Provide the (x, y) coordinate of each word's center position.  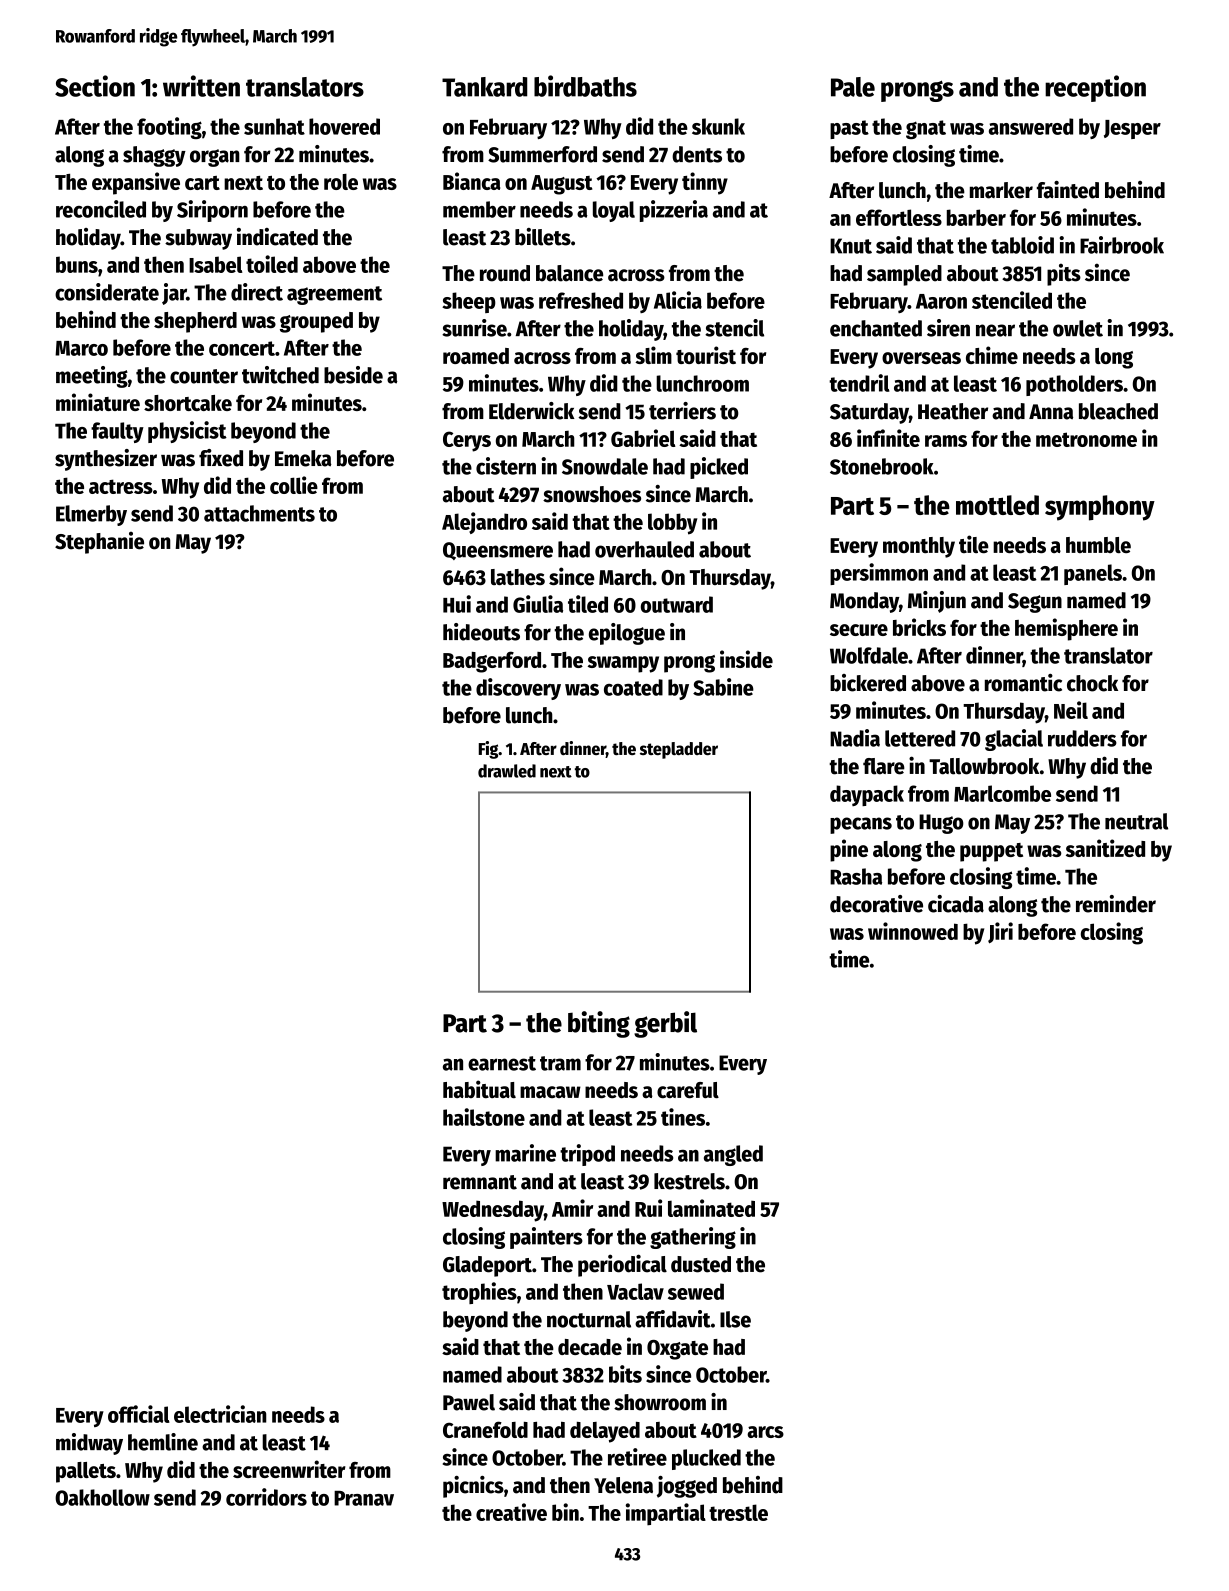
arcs (765, 1432)
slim (653, 355)
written (201, 86)
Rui (648, 1208)
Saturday (869, 413)
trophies (479, 1293)
